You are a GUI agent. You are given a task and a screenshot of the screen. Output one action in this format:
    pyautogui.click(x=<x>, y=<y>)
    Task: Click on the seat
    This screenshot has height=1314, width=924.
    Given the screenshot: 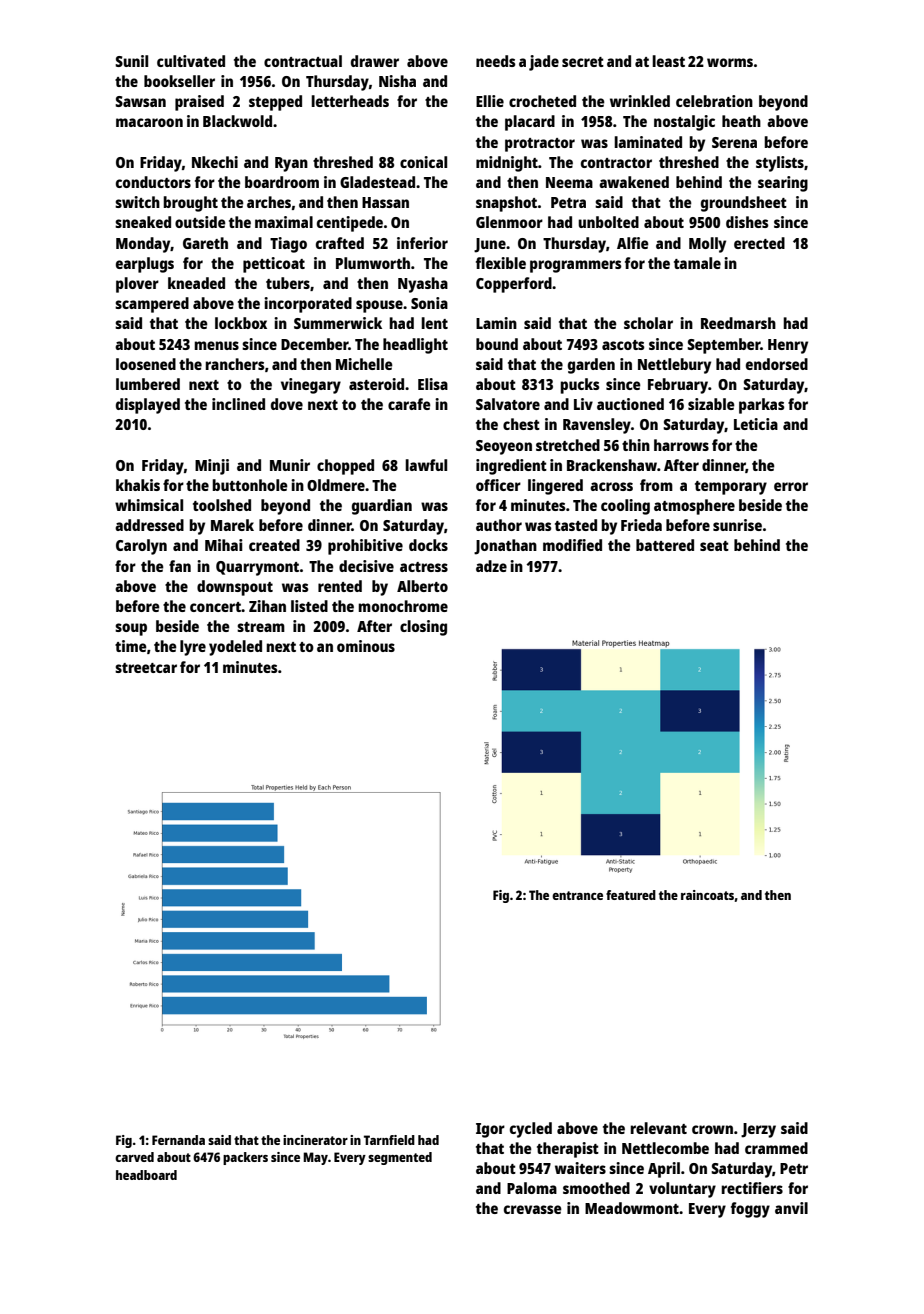 What is the action you would take?
    pyautogui.click(x=714, y=546)
